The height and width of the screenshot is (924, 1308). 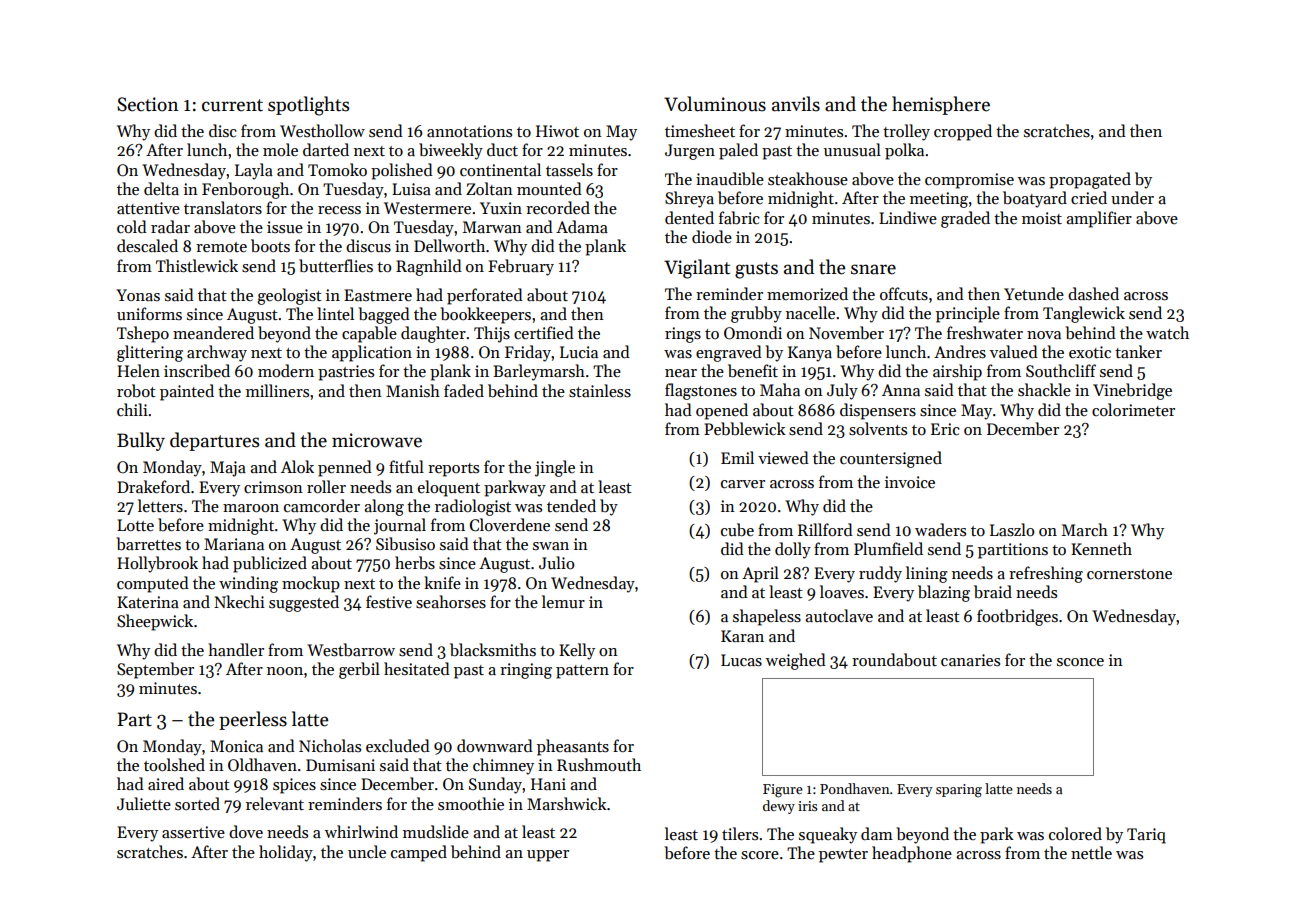 What do you see at coordinates (280, 149) in the screenshot?
I see `mole` at bounding box center [280, 149].
